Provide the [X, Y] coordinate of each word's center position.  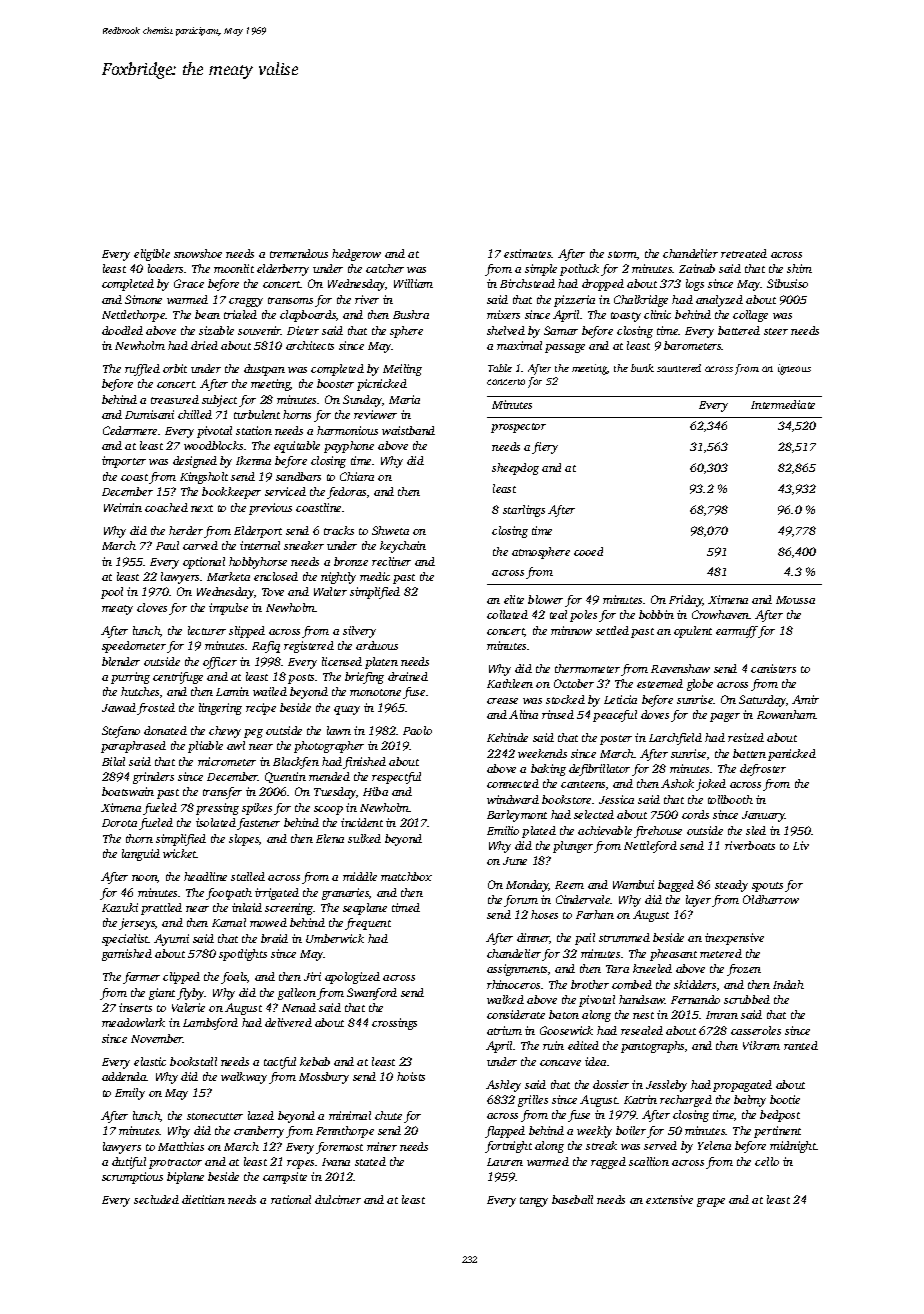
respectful [396, 778]
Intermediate [783, 404]
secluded [156, 1199]
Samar [561, 330]
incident [362, 822]
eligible [152, 255]
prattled [161, 909]
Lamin [232, 691]
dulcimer [338, 1199]
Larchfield [675, 739]
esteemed [660, 683]
